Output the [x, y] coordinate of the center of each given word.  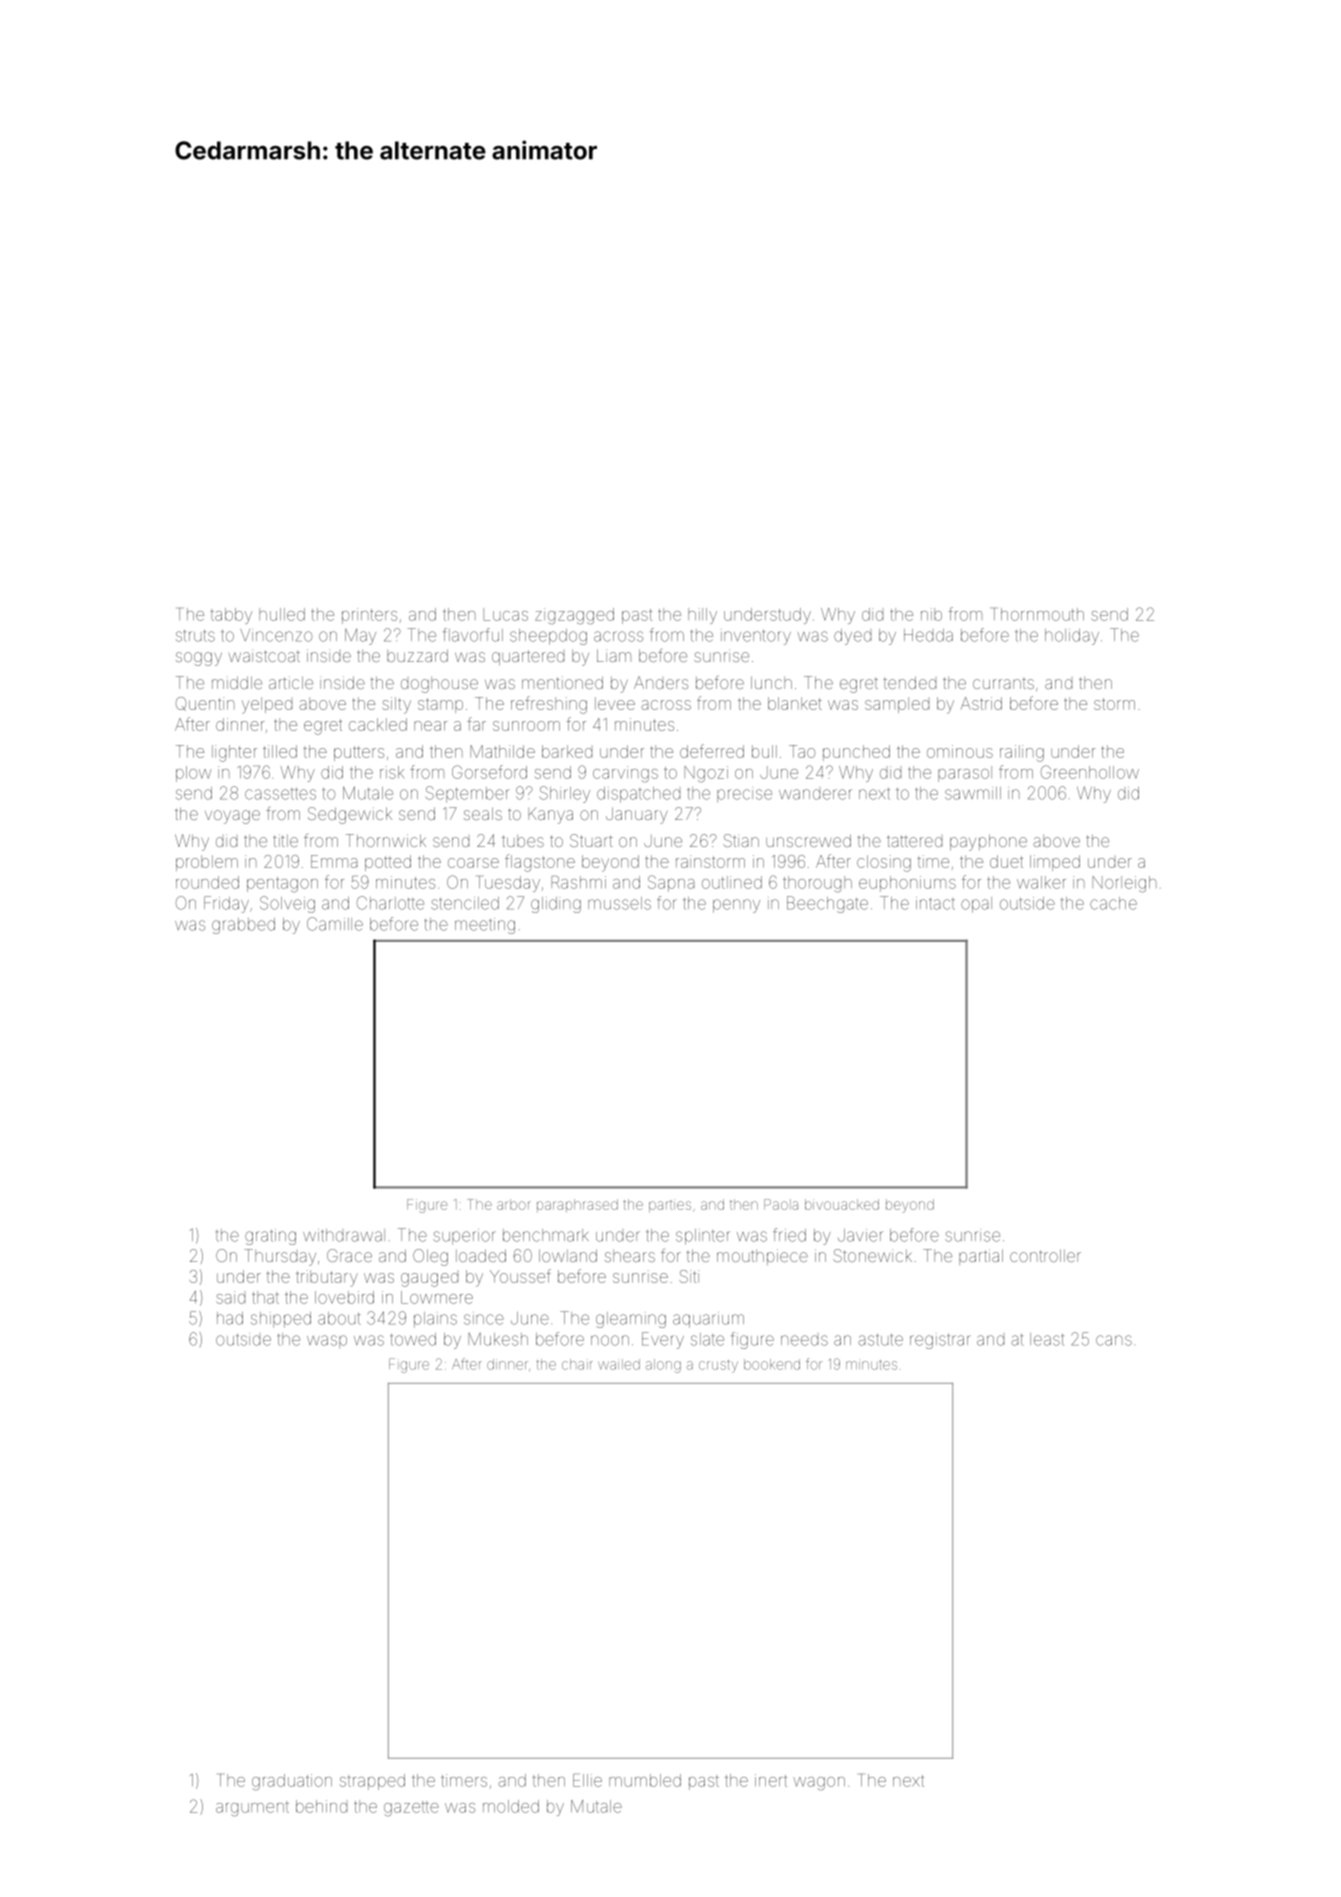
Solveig [287, 904]
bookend [772, 1364]
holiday [1072, 637]
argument [252, 1809]
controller [1045, 1255]
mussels [619, 903]
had [230, 1318]
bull [764, 751]
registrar [940, 1341]
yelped [267, 705]
